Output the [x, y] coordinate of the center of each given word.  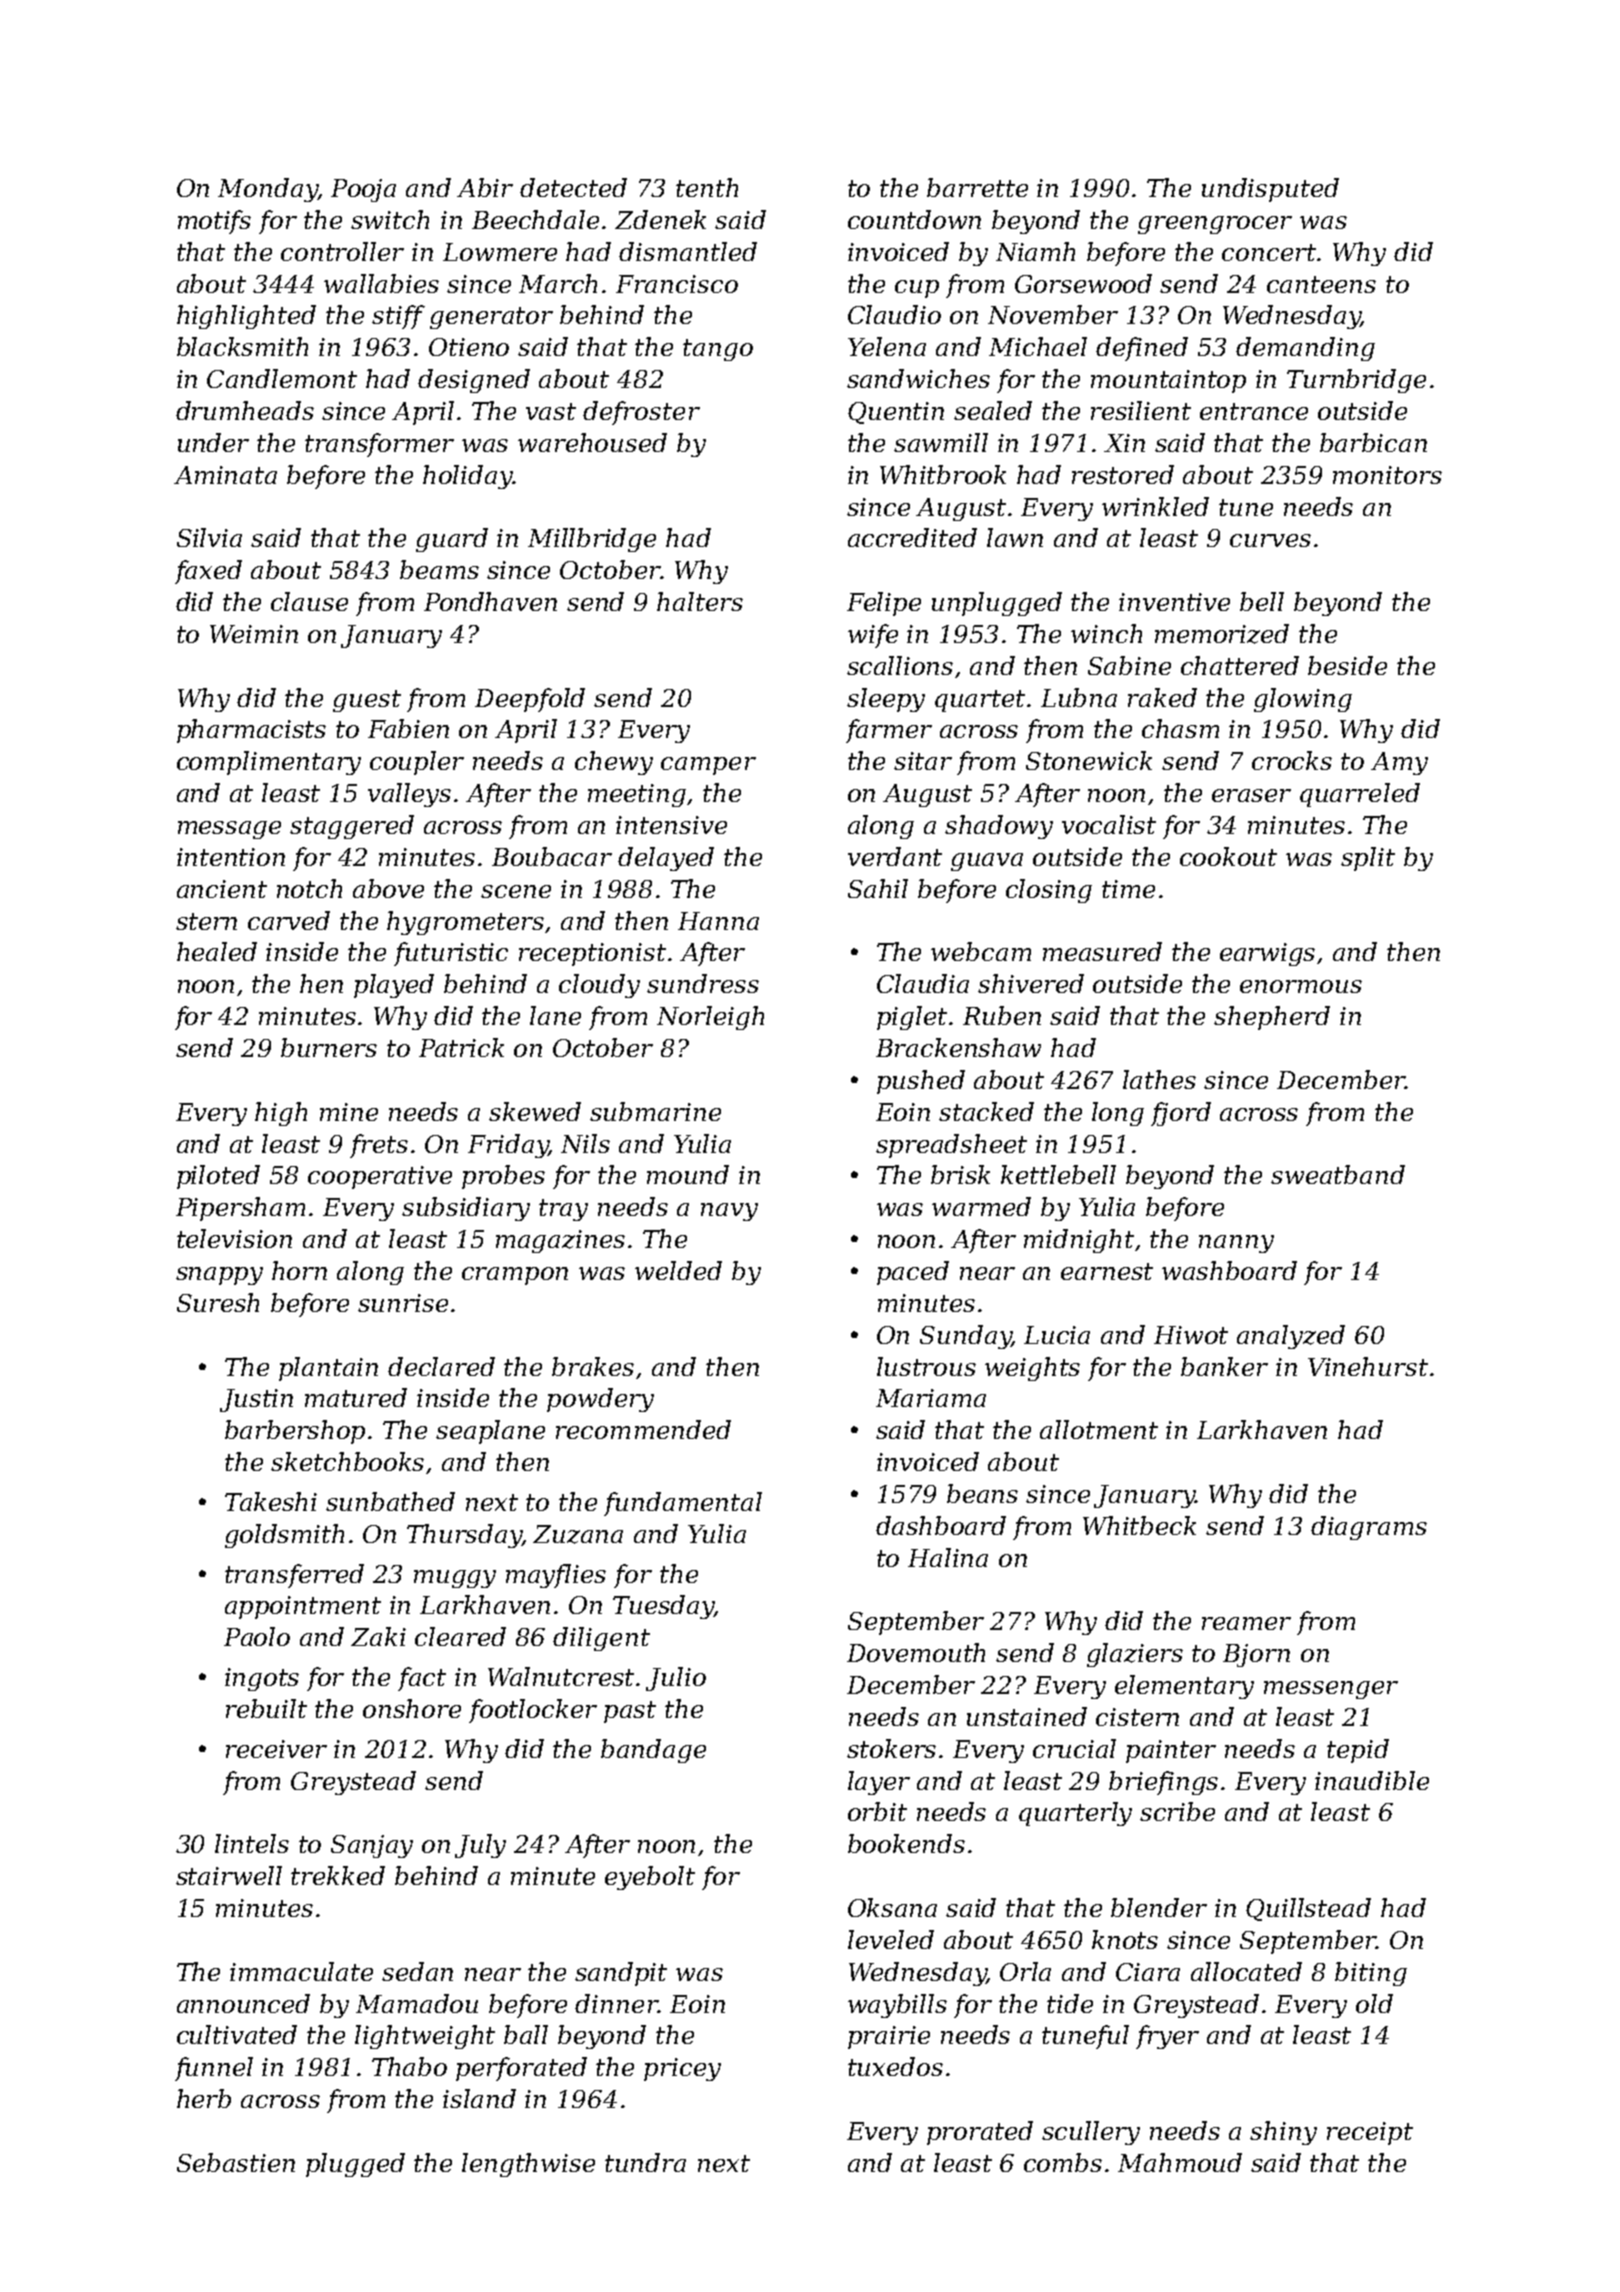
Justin [256, 1400]
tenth [707, 187]
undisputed [1270, 190]
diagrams [1369, 1528]
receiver [276, 1749]
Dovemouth [916, 1652]
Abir [485, 187]
